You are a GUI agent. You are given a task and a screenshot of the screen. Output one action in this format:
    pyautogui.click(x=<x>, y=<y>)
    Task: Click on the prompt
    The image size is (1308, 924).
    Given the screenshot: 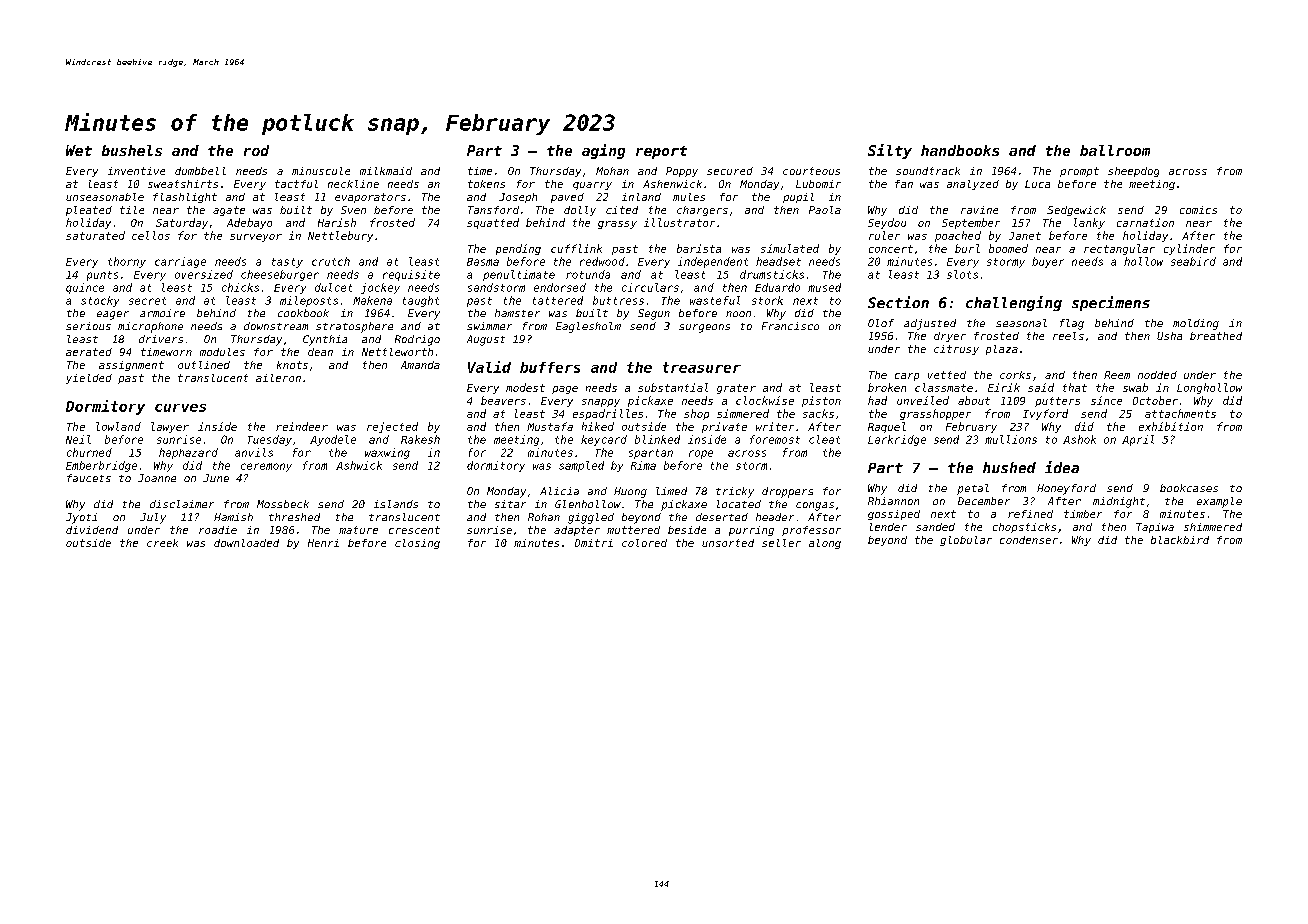 What is the action you would take?
    pyautogui.click(x=1079, y=172)
